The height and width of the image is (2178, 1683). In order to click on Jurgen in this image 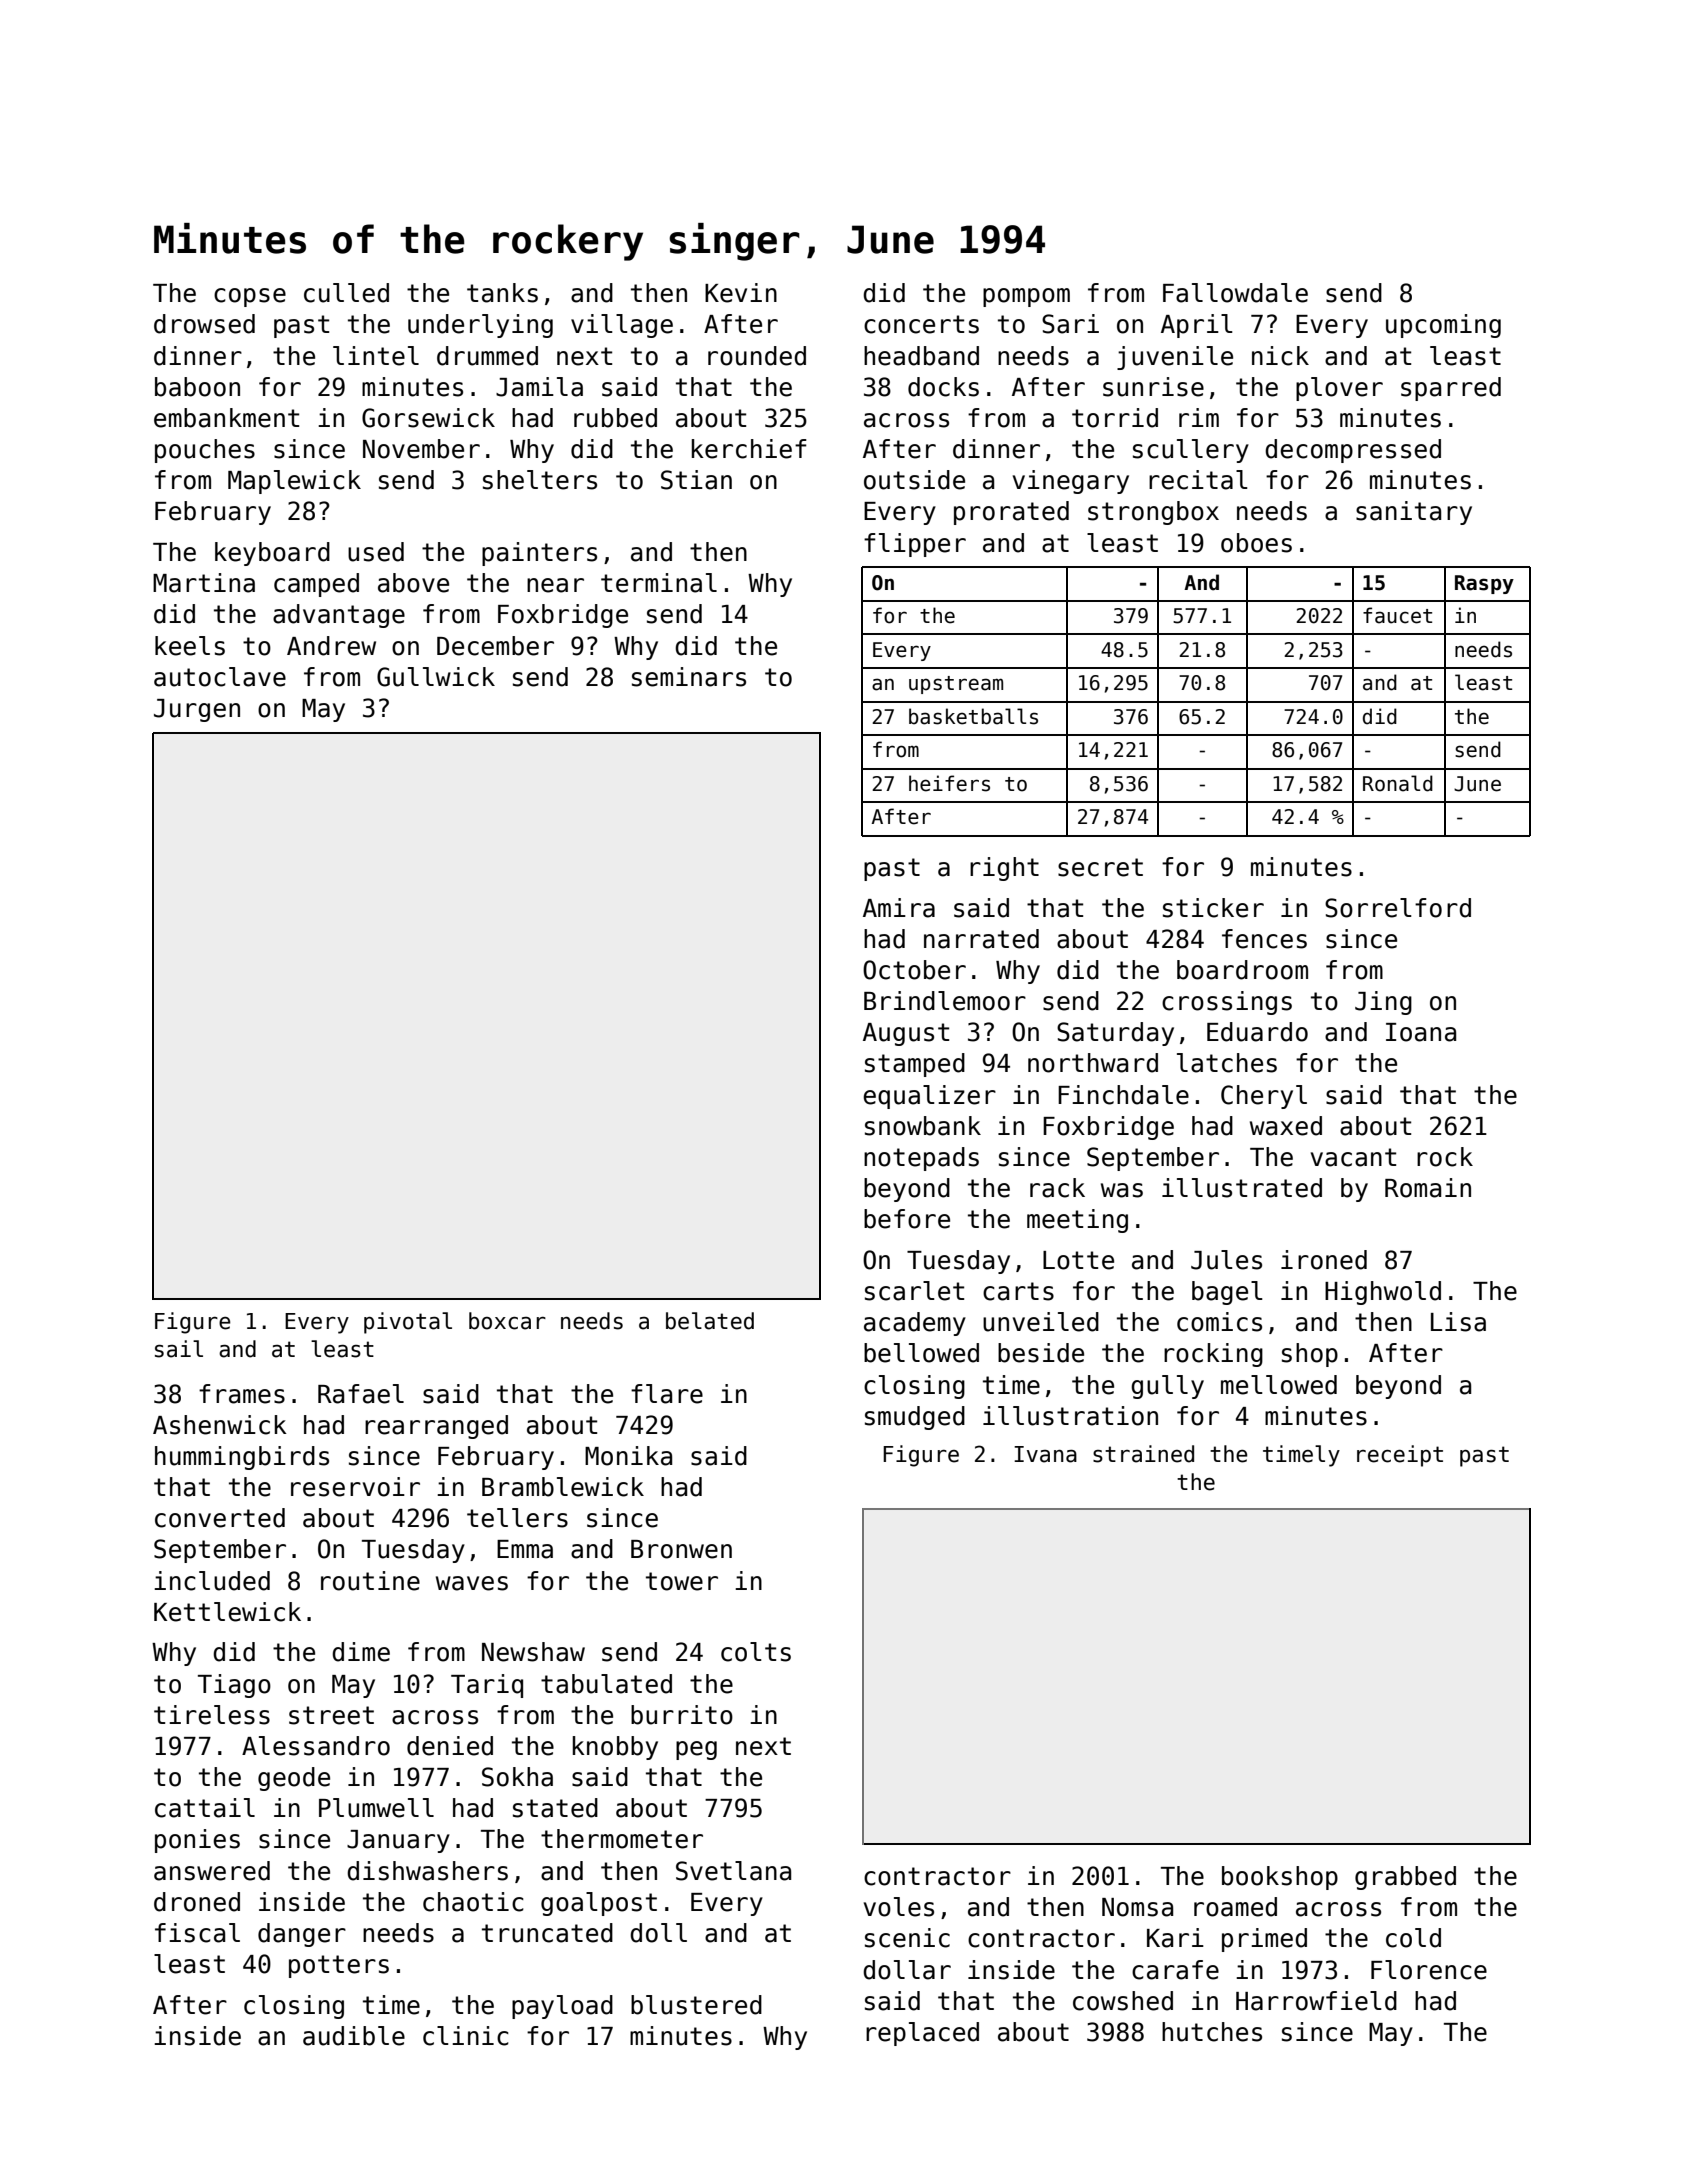, I will do `click(197, 710)`.
